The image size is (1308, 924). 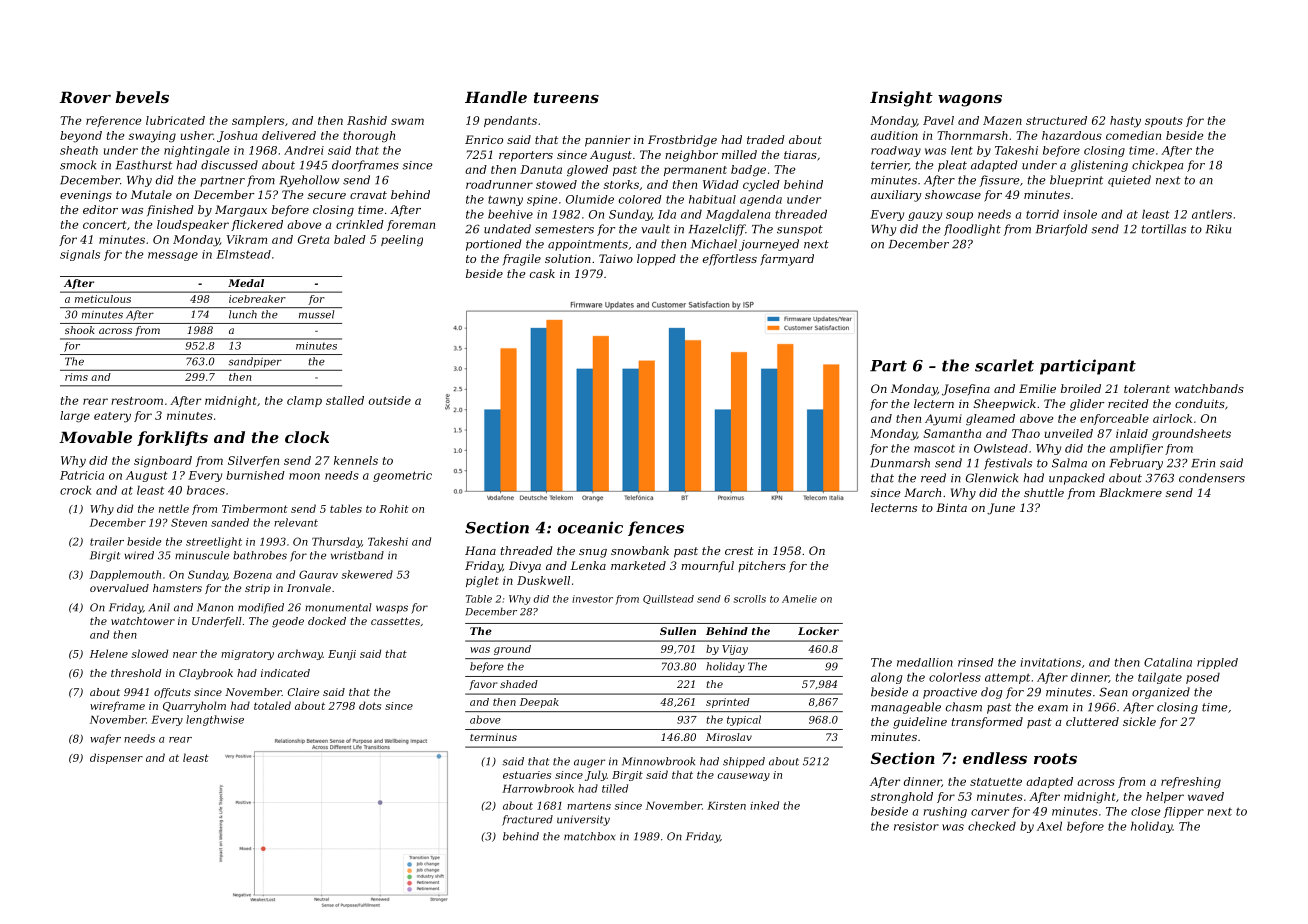 What do you see at coordinates (493, 737) in the screenshot?
I see `terminus` at bounding box center [493, 737].
